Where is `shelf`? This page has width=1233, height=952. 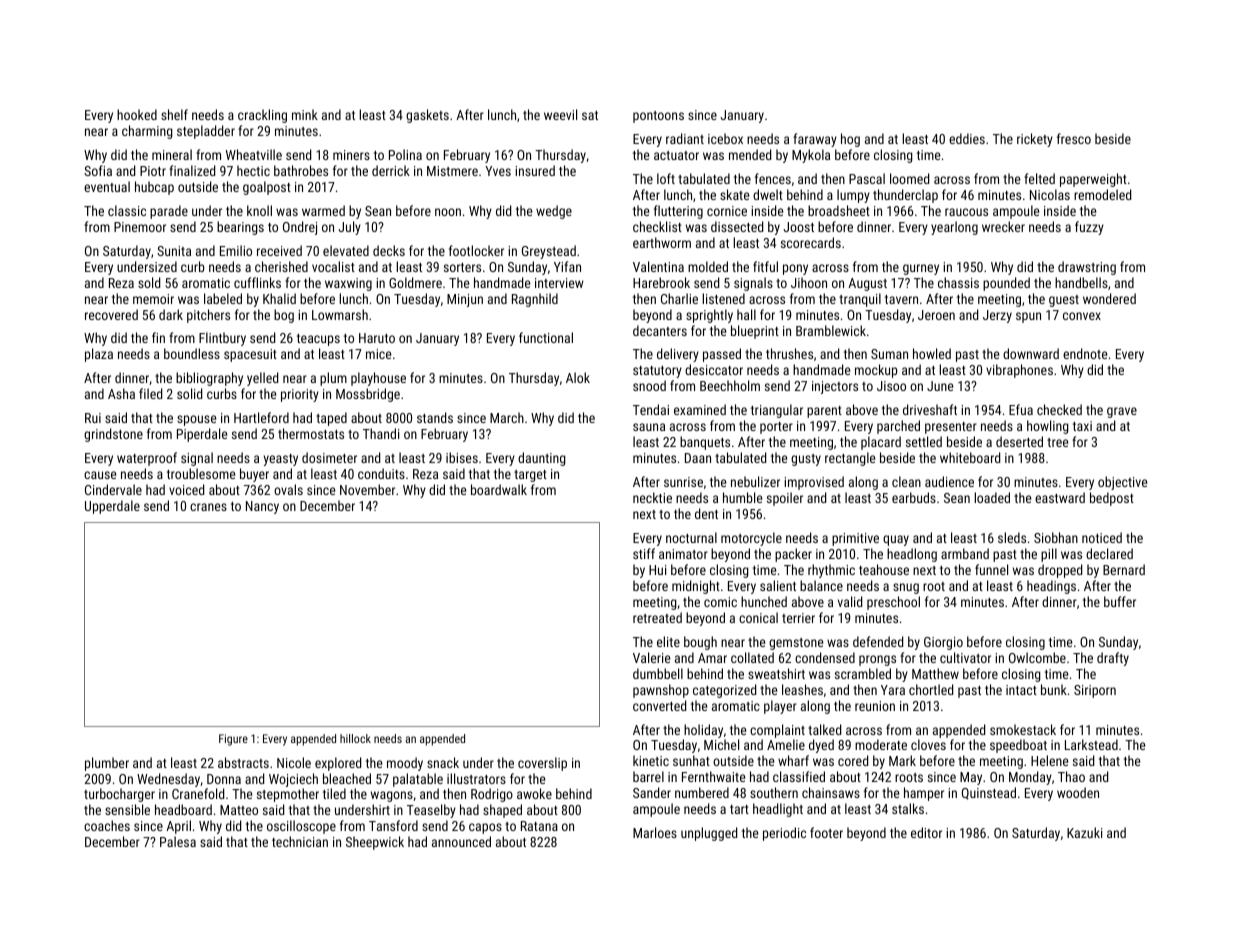 shelf is located at coordinates (174, 114).
